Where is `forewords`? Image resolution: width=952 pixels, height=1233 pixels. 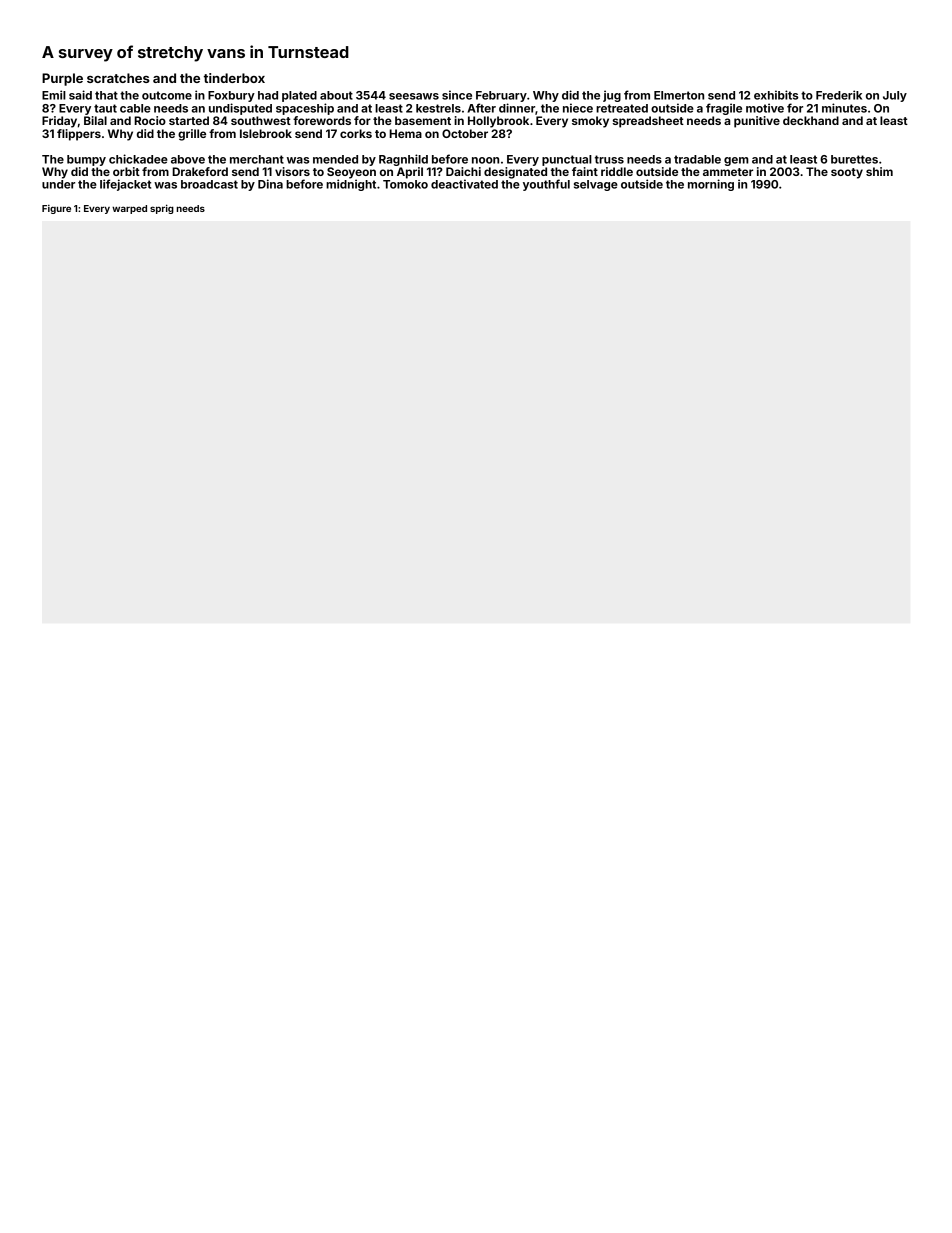 forewords is located at coordinates (322, 120).
